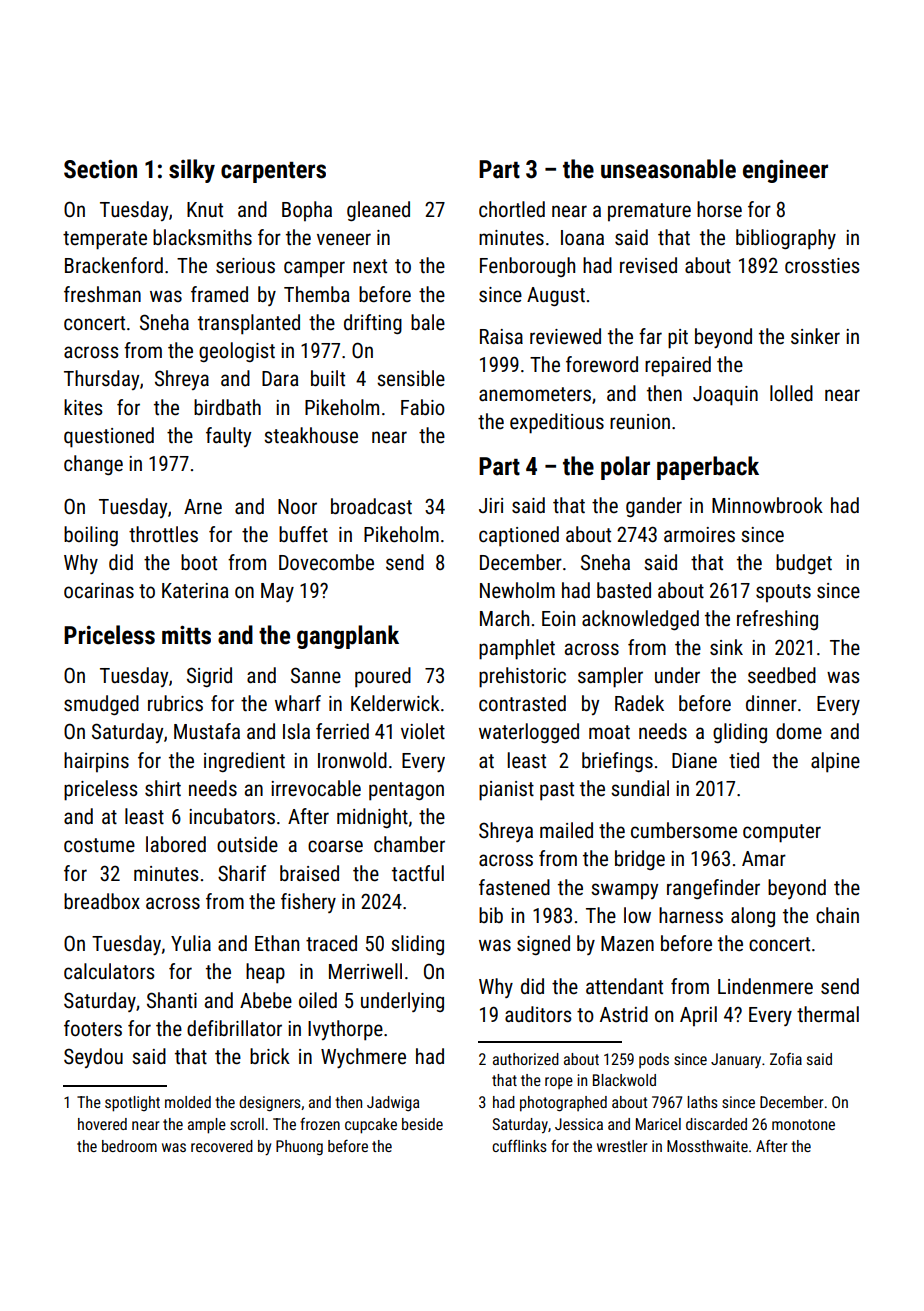 Image resolution: width=924 pixels, height=1311 pixels. What do you see at coordinates (740, 733) in the image?
I see `gliding` at bounding box center [740, 733].
